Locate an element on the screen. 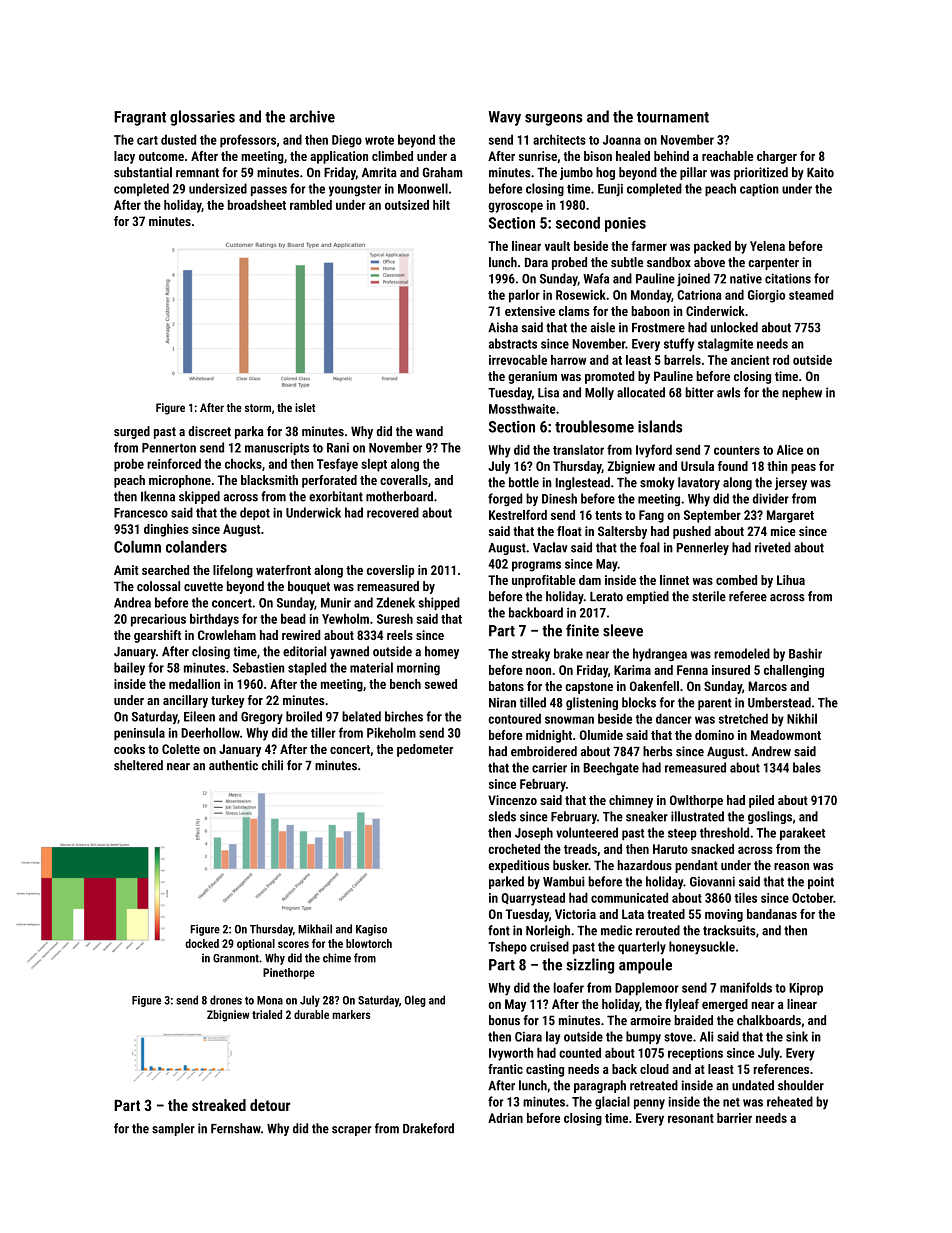  sewed is located at coordinates (441, 684).
